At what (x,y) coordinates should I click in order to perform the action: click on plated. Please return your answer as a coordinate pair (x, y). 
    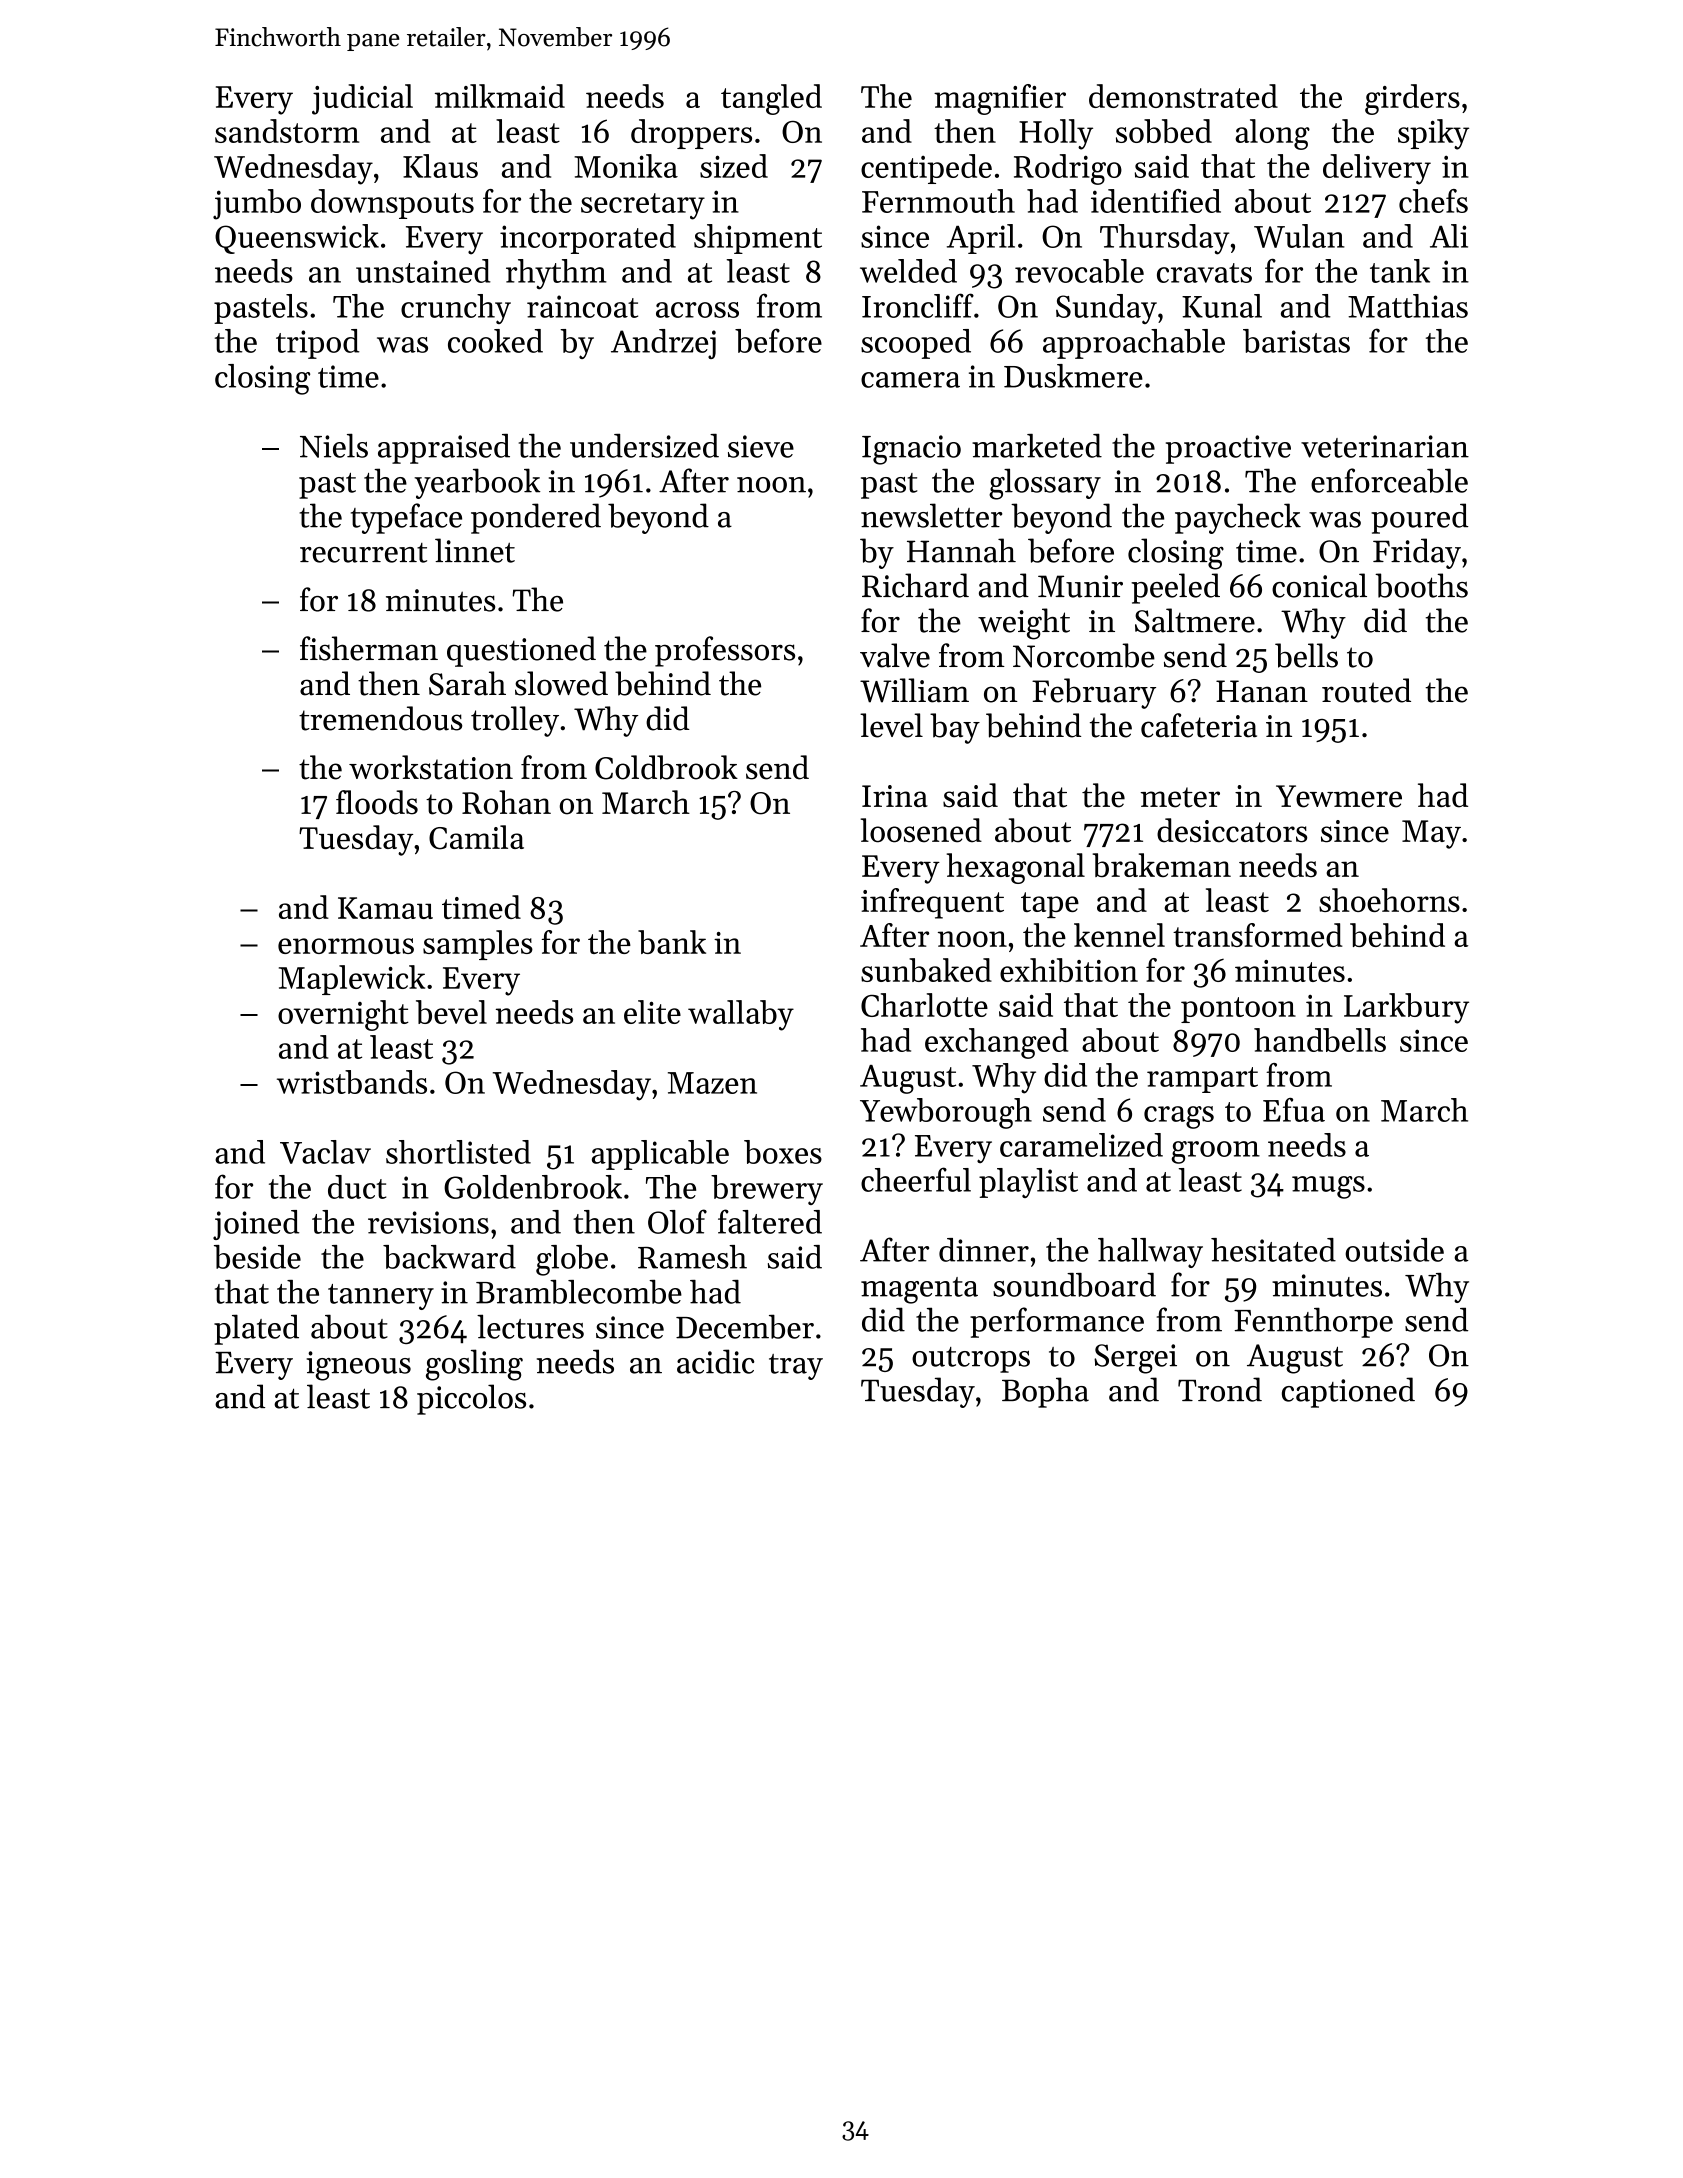
    Looking at the image, I should click on (256, 1329).
